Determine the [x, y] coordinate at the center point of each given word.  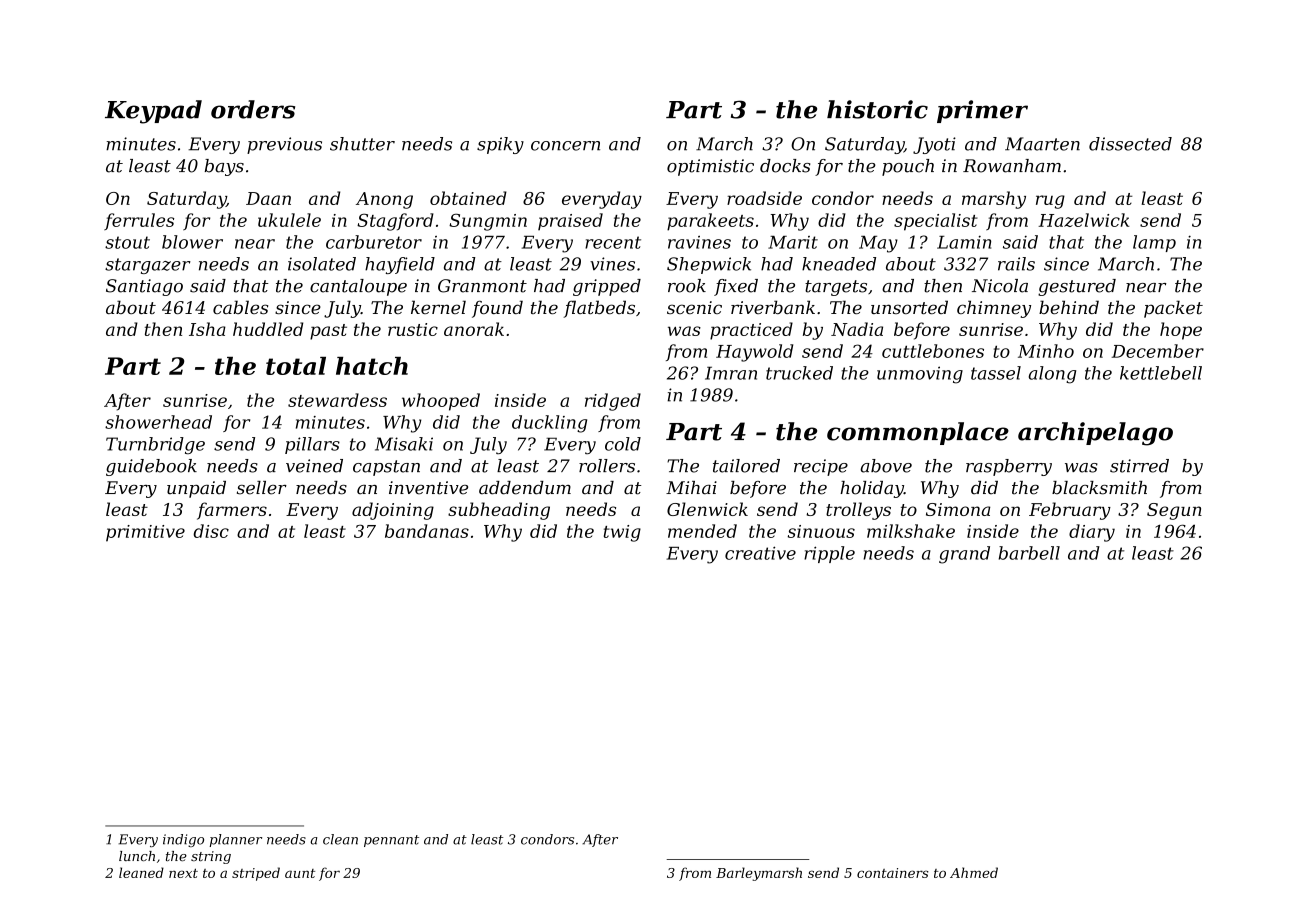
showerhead [158, 422]
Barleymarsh [759, 874]
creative [760, 553]
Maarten [1042, 144]
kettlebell [1161, 373]
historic [877, 109]
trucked [799, 373]
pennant [391, 841]
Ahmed [974, 872]
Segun [1174, 511]
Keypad [153, 112]
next [183, 873]
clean [340, 839]
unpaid [196, 489]
